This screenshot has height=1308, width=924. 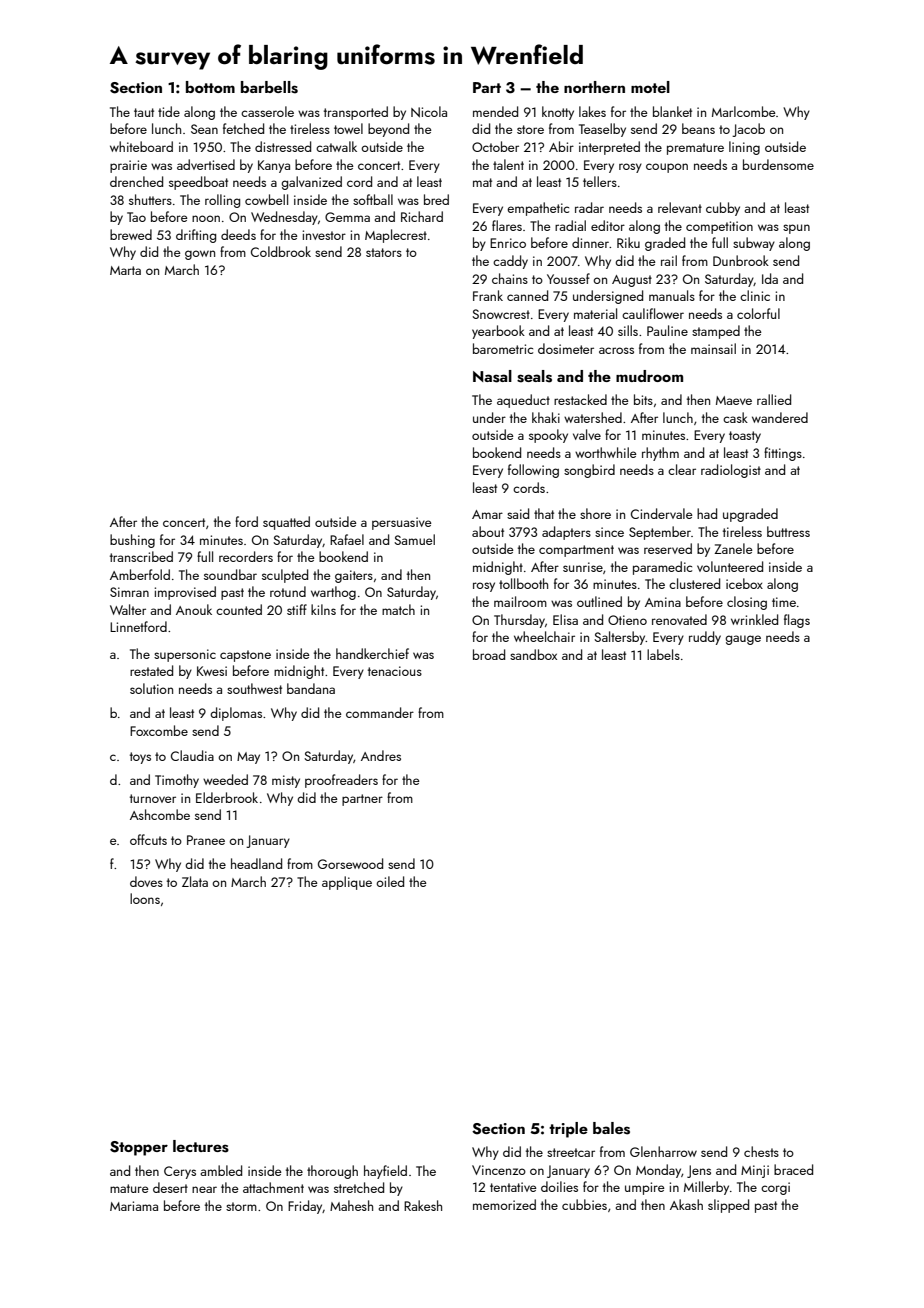 I want to click on oiled, so click(x=390, y=881).
